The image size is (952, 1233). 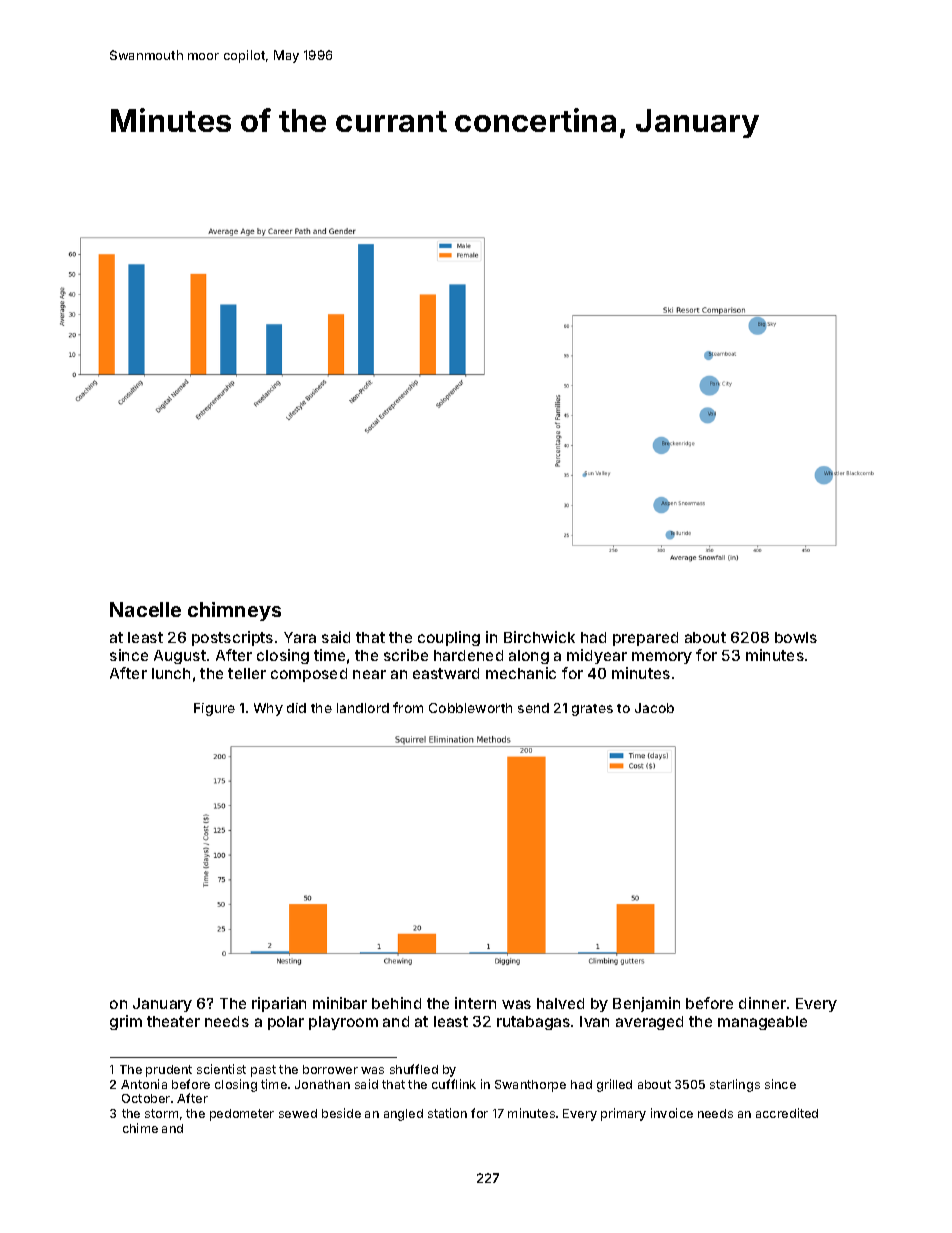 What do you see at coordinates (539, 637) in the screenshot?
I see `Birchwick` at bounding box center [539, 637].
